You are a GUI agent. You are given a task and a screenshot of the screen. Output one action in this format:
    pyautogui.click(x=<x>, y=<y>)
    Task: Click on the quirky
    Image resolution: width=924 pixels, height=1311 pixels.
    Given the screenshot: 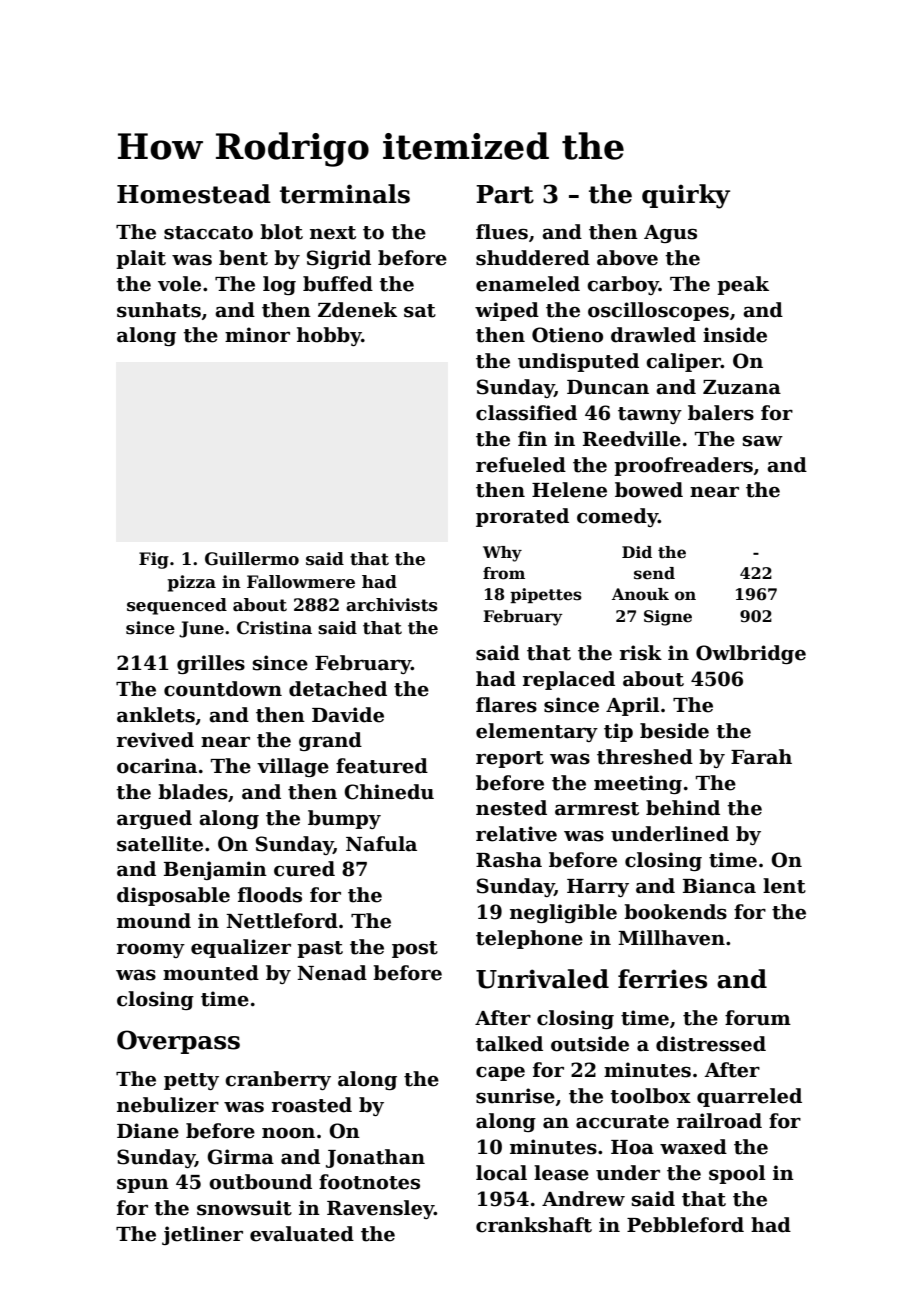 What is the action you would take?
    pyautogui.click(x=686, y=196)
